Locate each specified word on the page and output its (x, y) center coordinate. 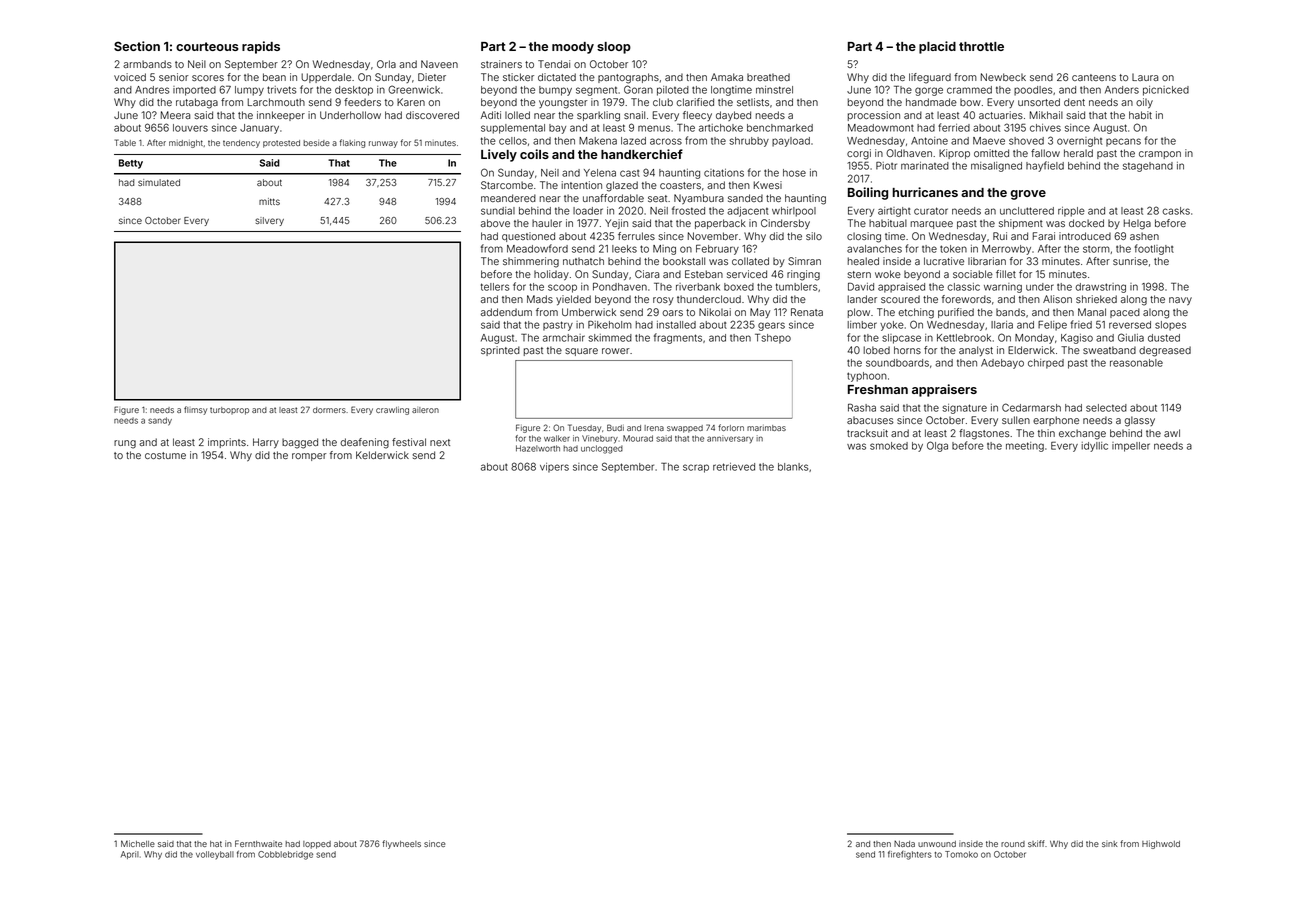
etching (916, 313)
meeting (1025, 447)
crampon (1160, 155)
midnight (186, 144)
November (713, 236)
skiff (1036, 843)
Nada (904, 843)
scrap (696, 468)
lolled (517, 115)
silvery (269, 221)
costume (165, 455)
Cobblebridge (285, 855)
